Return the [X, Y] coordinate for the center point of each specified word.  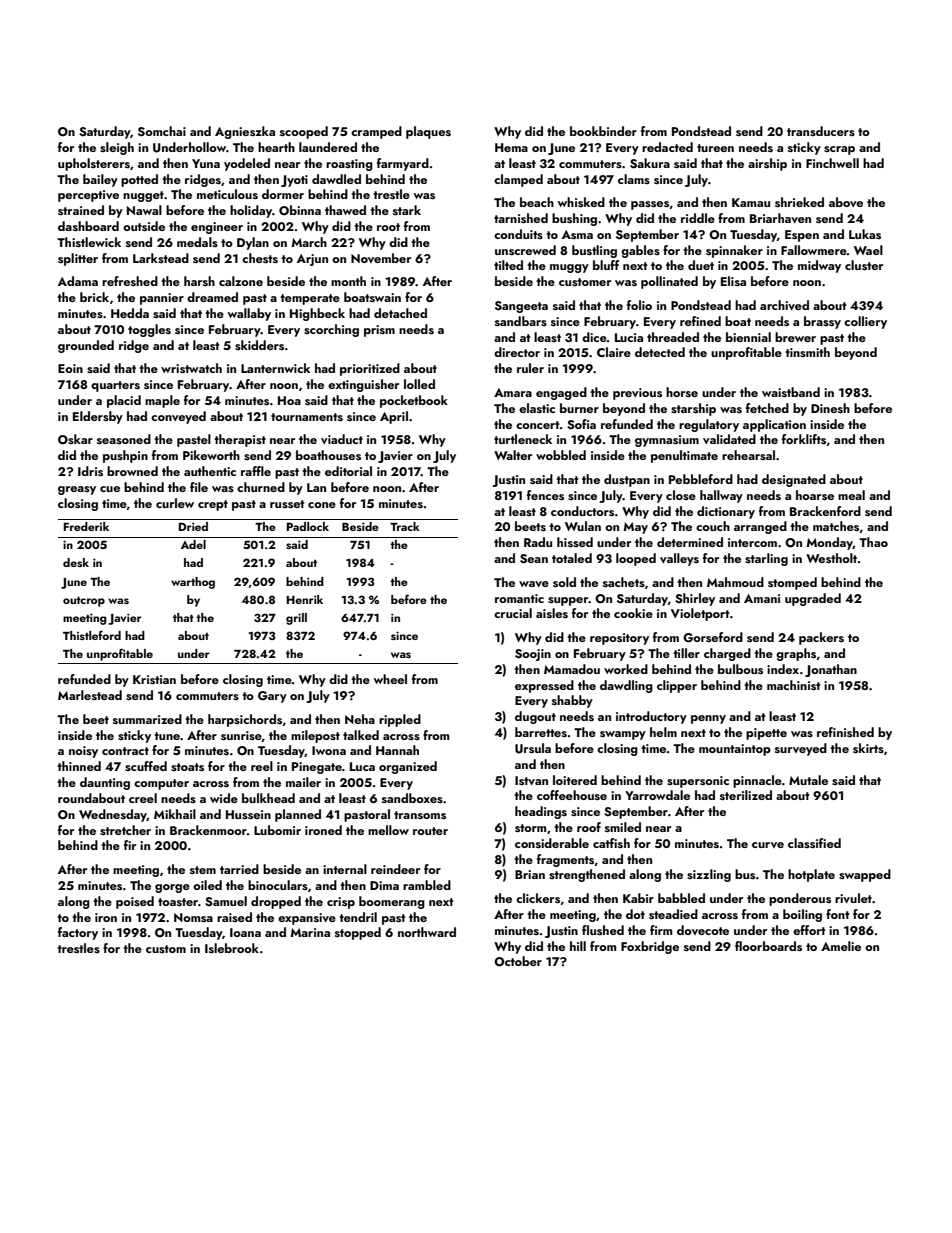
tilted [508, 265]
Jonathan [831, 670]
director [517, 352]
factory [78, 933]
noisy [83, 752]
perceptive [88, 196]
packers [821, 638]
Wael [868, 250]
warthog [193, 583]
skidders [259, 345]
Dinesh [830, 408]
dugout [535, 717]
